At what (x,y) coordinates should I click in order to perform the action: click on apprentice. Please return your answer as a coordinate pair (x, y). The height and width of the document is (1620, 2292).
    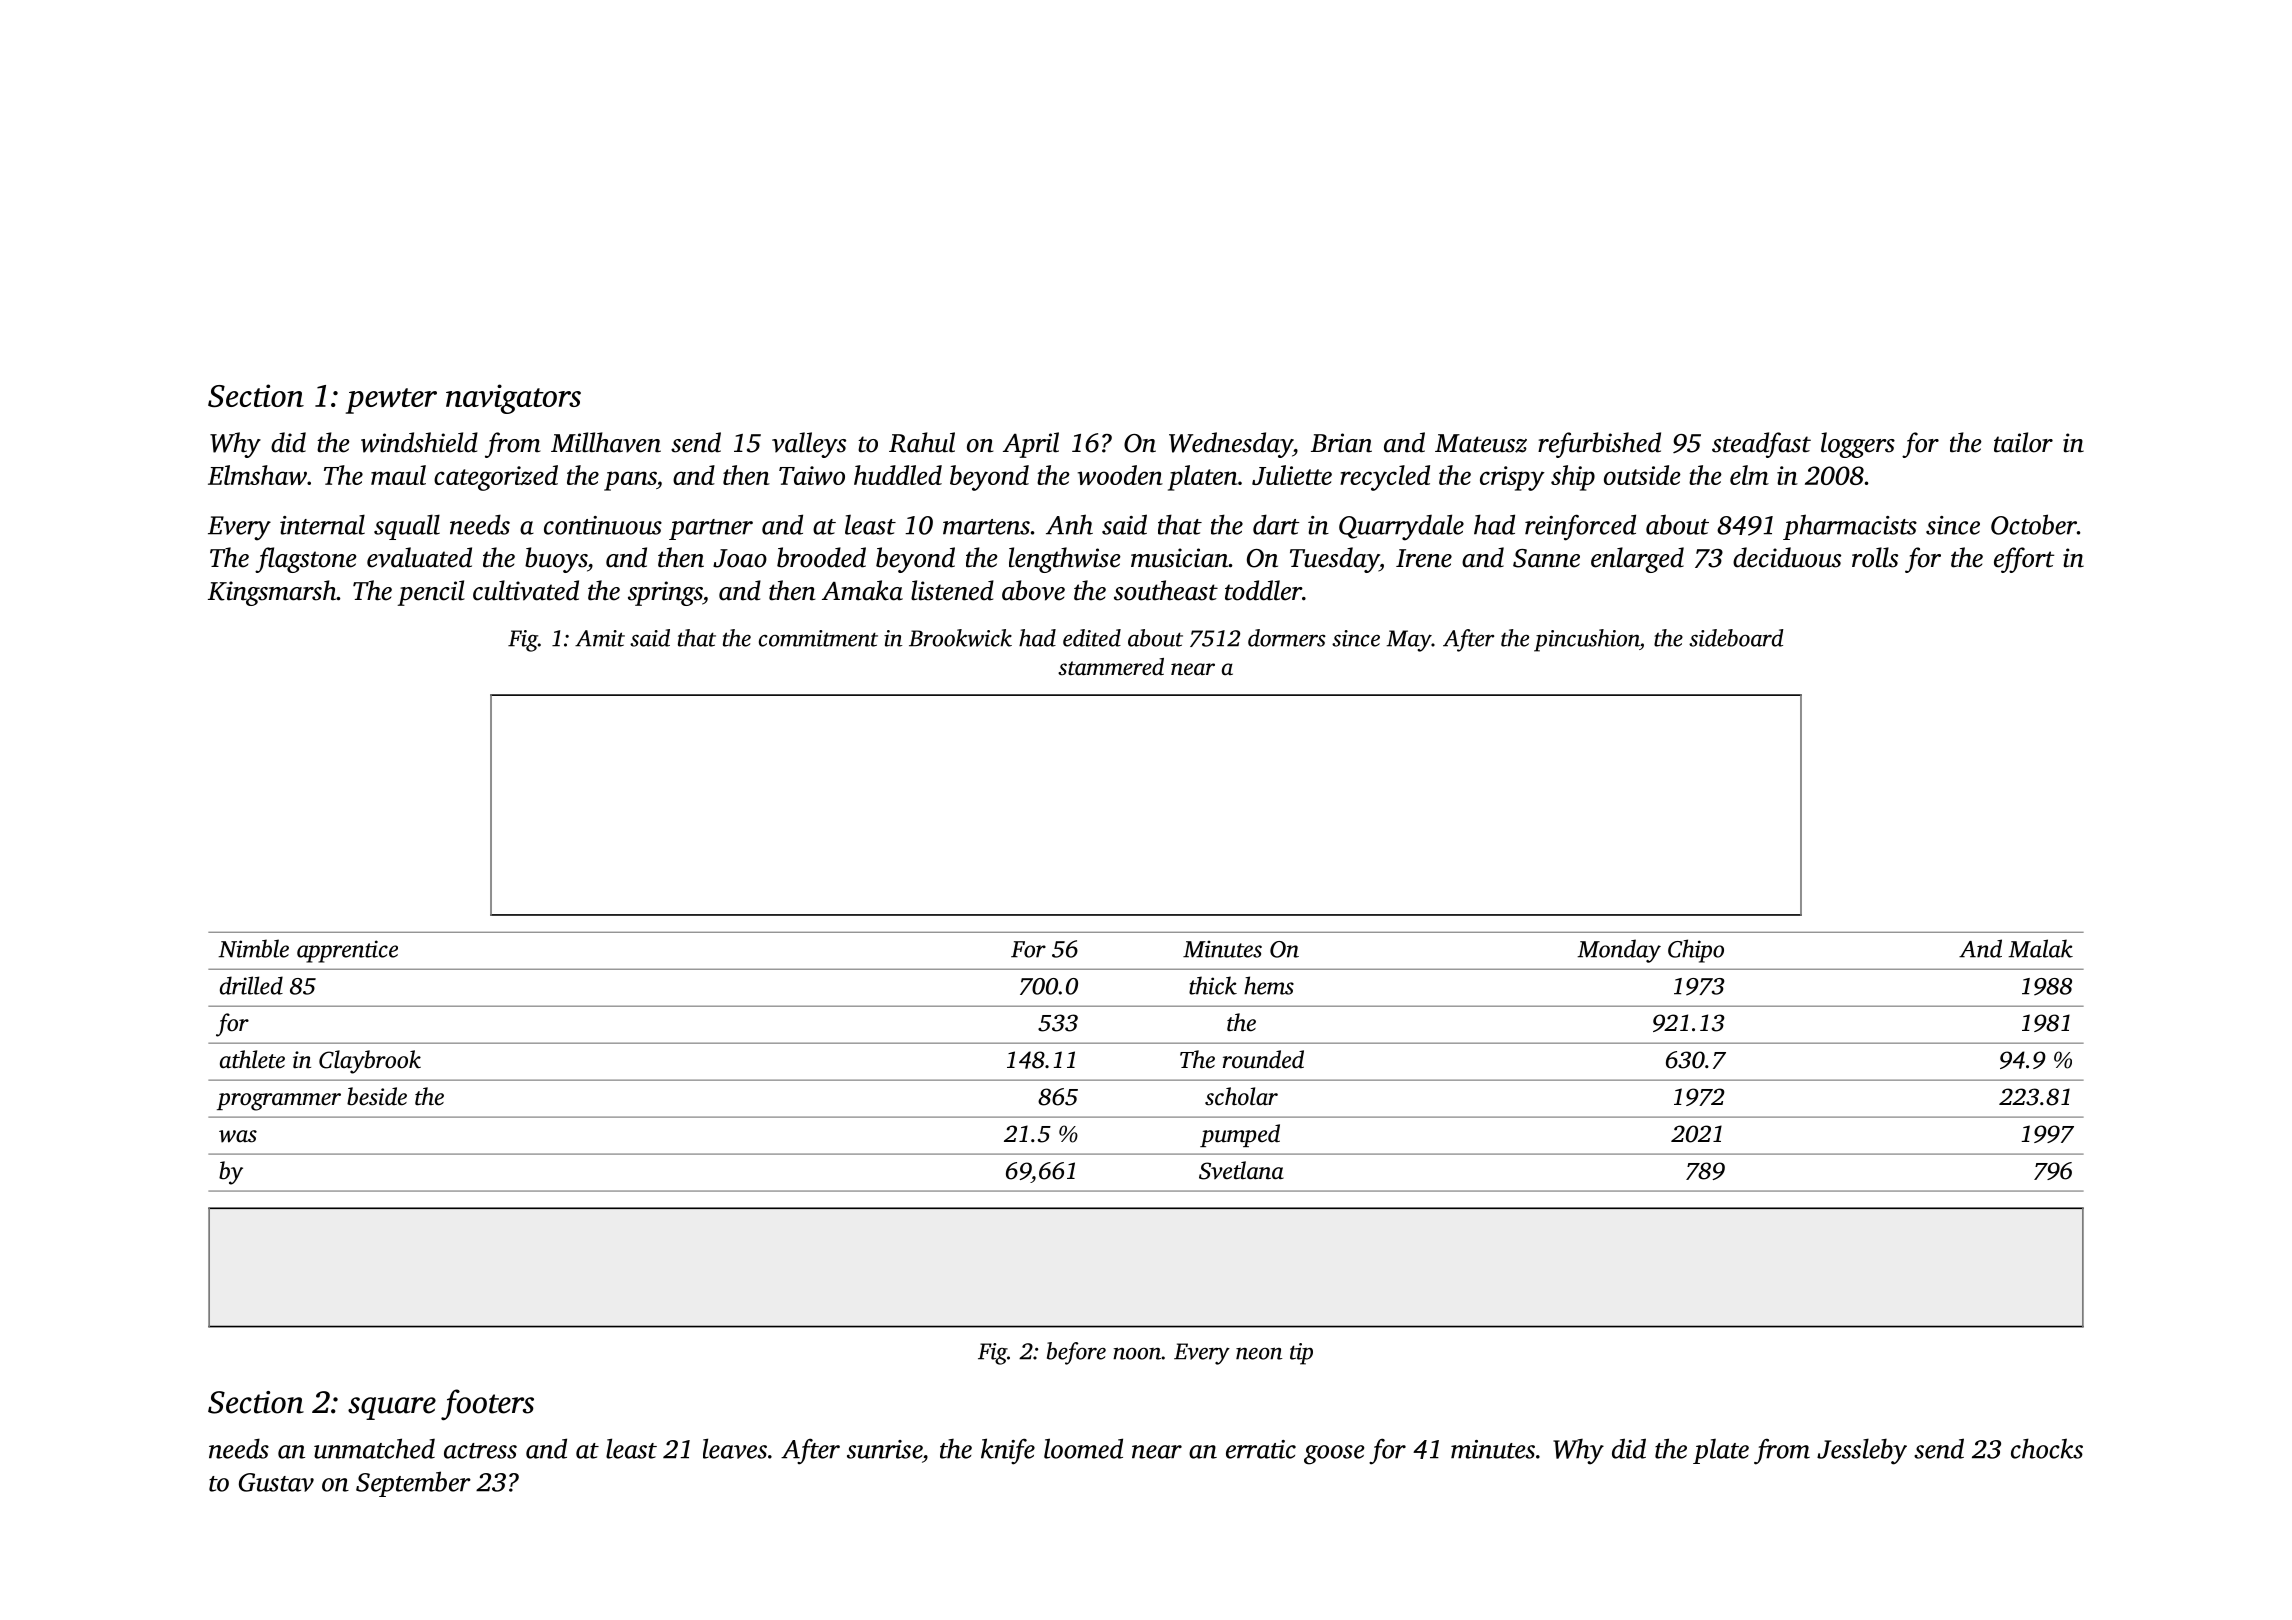
    Looking at the image, I should click on (347, 951).
